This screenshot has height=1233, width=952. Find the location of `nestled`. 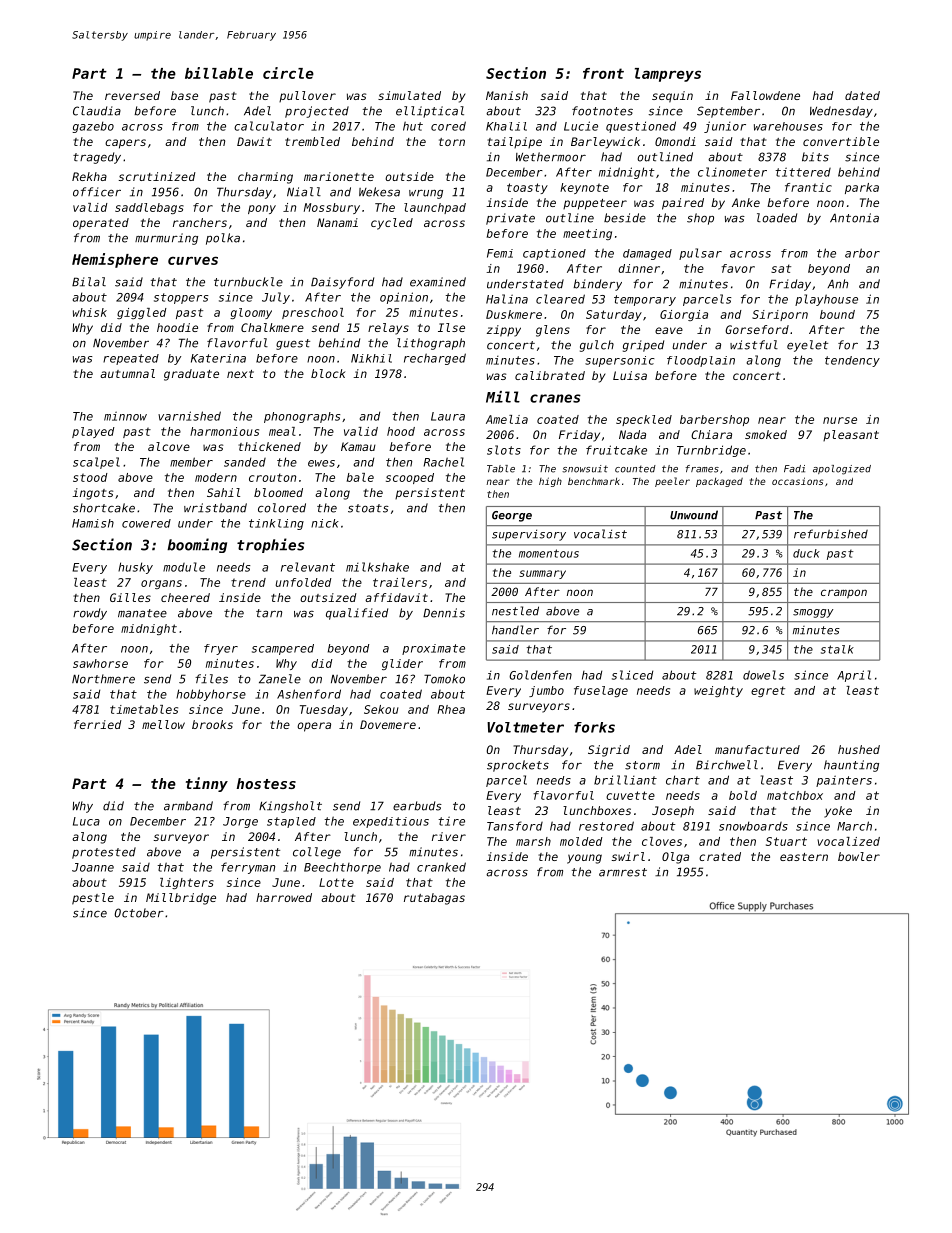

nestled is located at coordinates (515, 611).
